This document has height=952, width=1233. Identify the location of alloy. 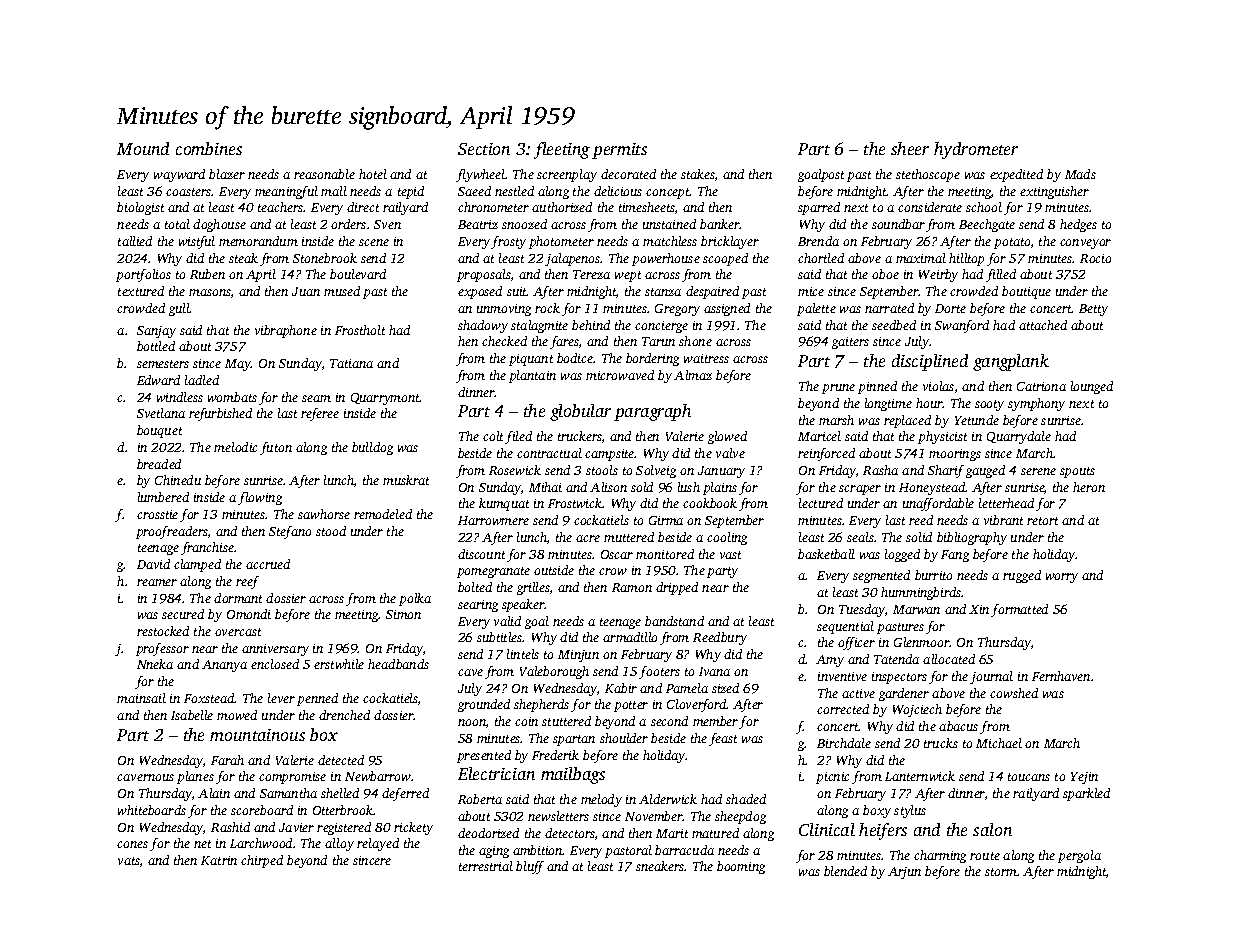
(339, 844).
